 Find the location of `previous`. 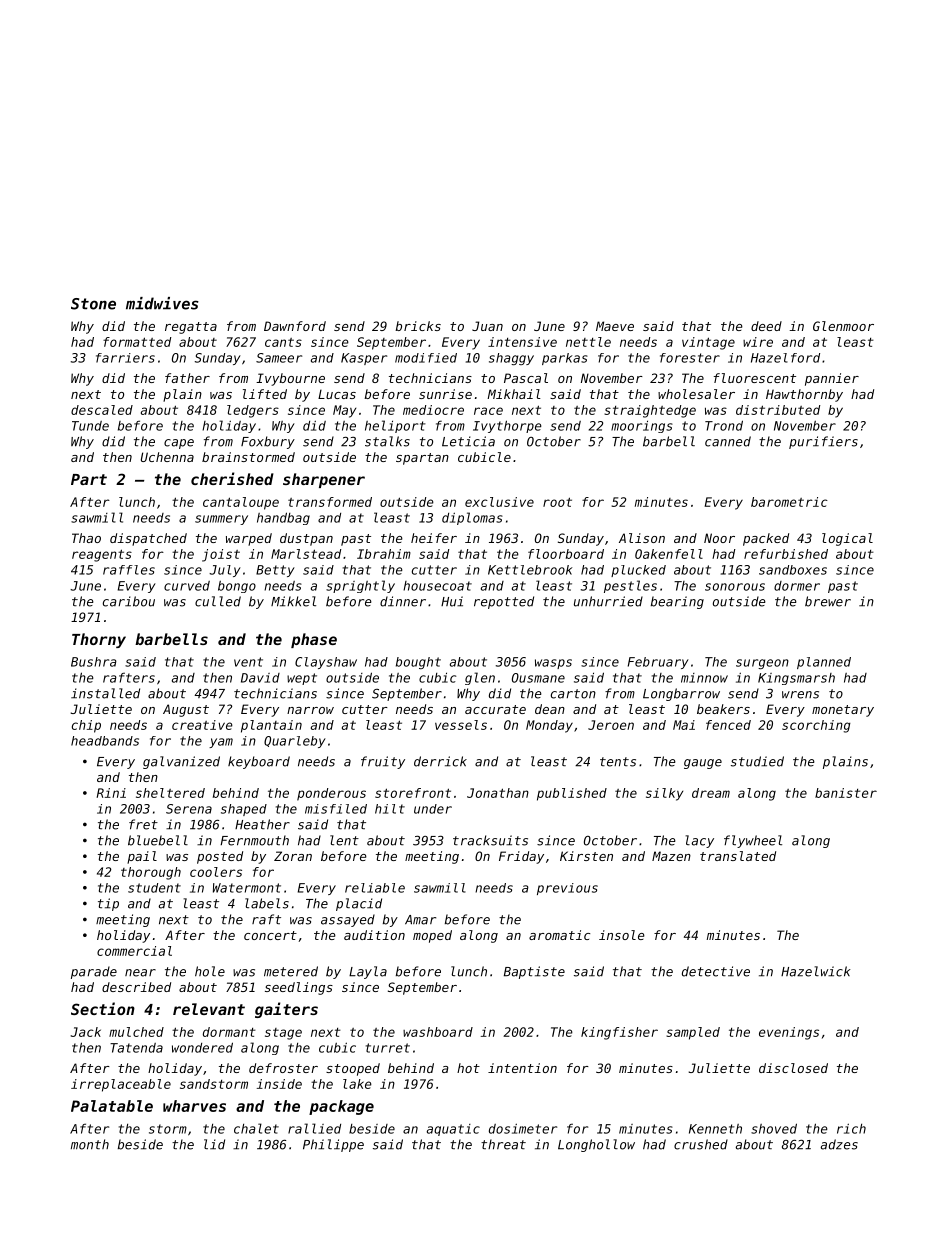

previous is located at coordinates (567, 889).
